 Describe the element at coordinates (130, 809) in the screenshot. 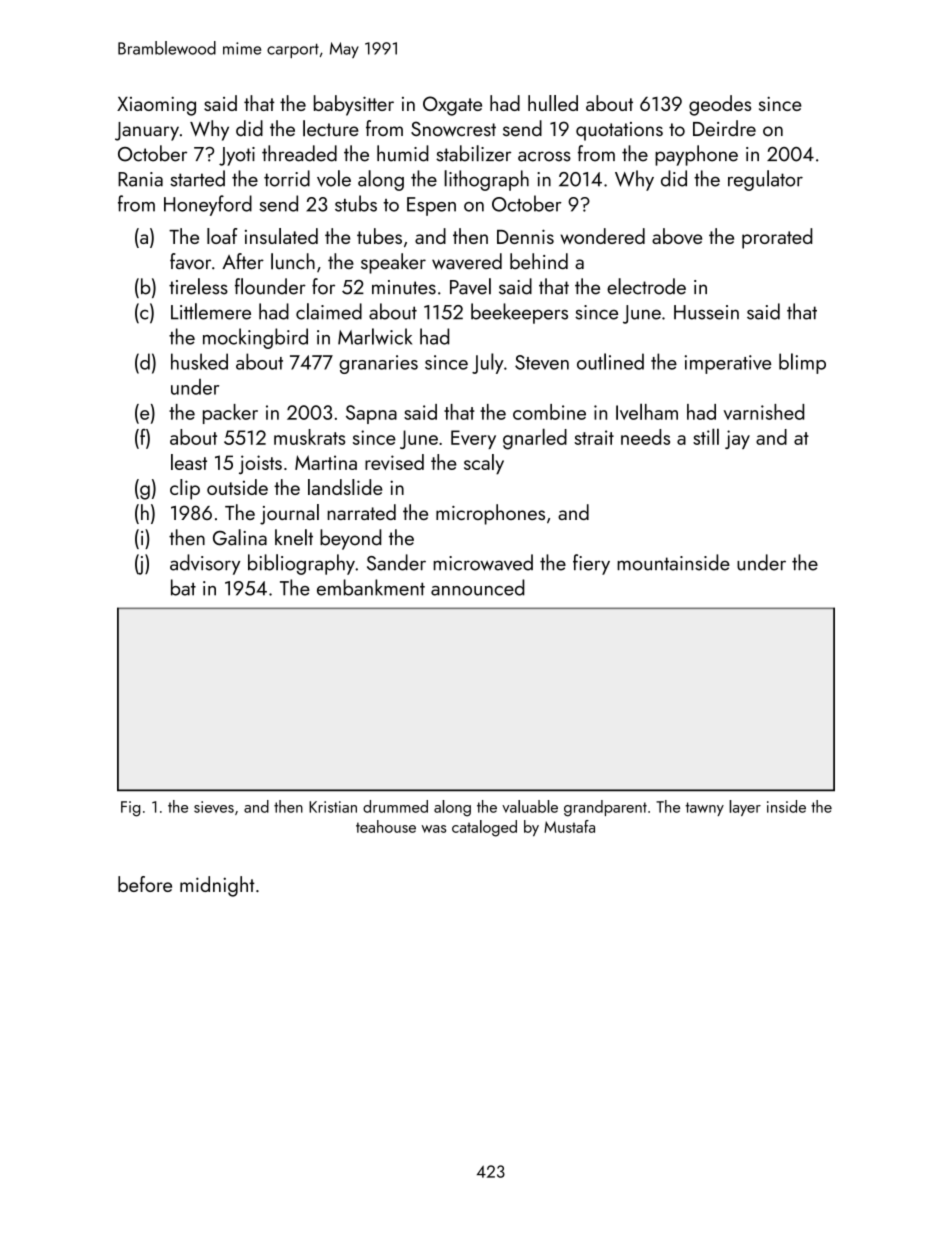

I see `Fig` at that location.
